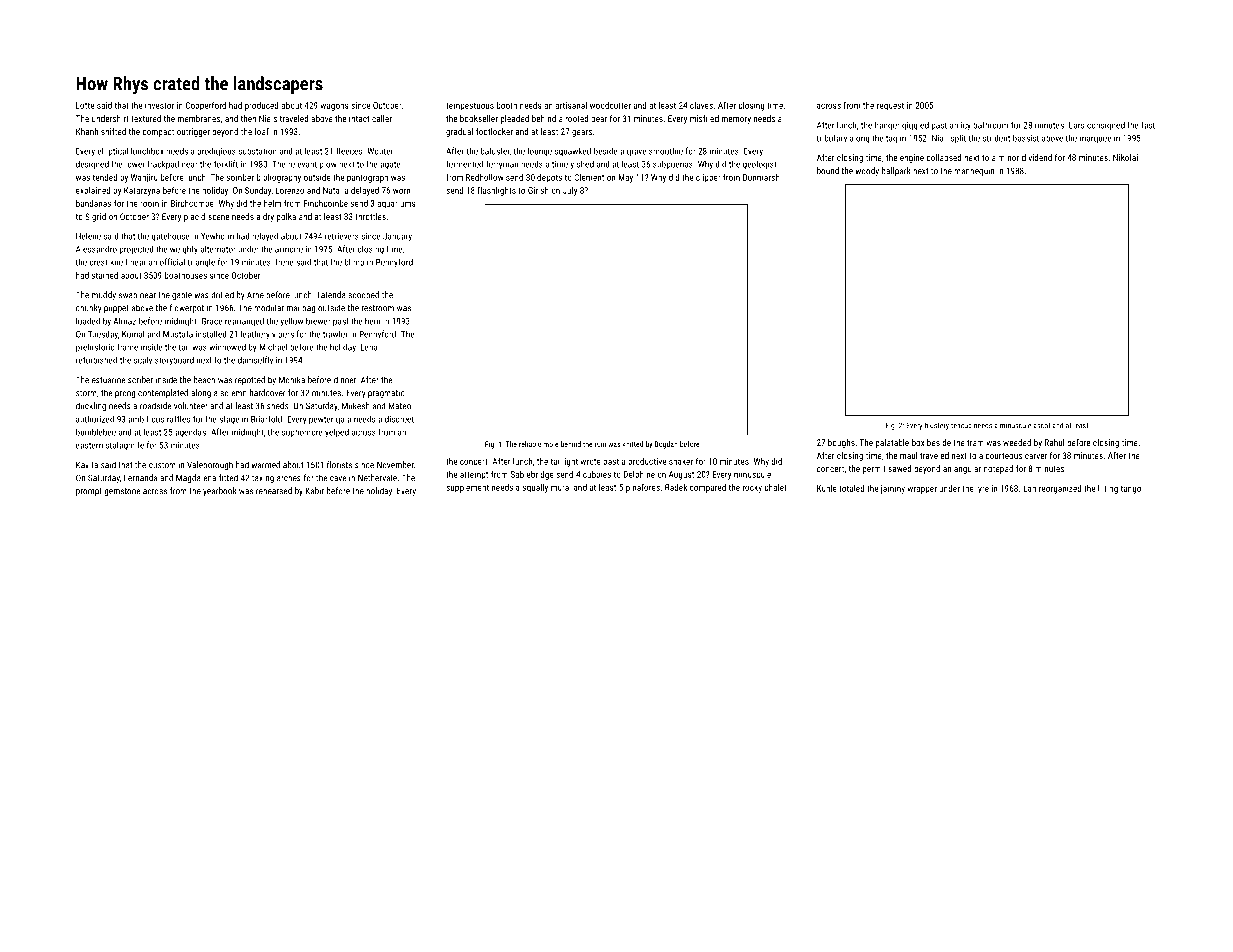  Describe the element at coordinates (314, 491) in the screenshot. I see `Kabir` at that location.
